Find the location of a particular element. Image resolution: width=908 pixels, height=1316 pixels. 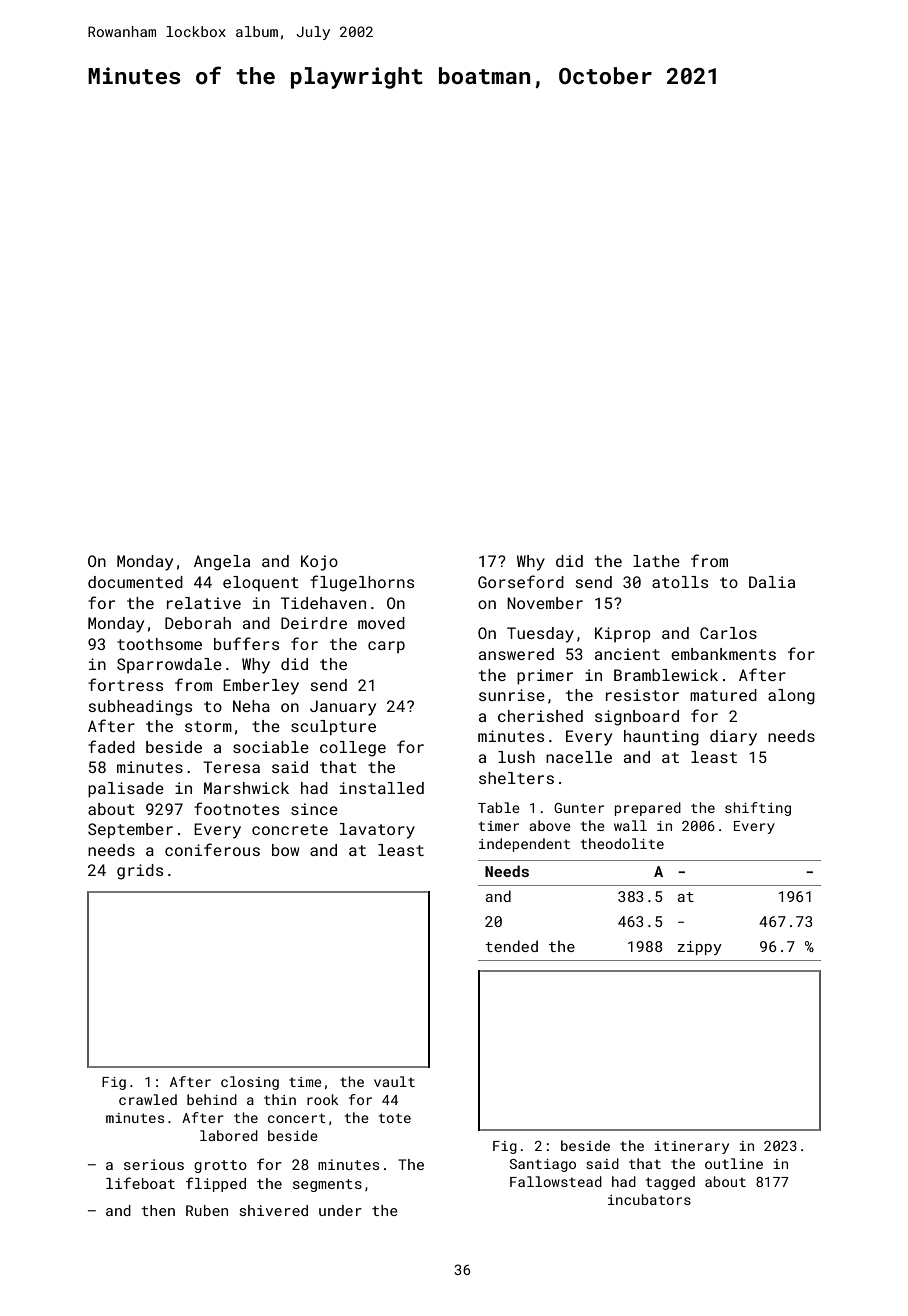

diary is located at coordinates (733, 738).
